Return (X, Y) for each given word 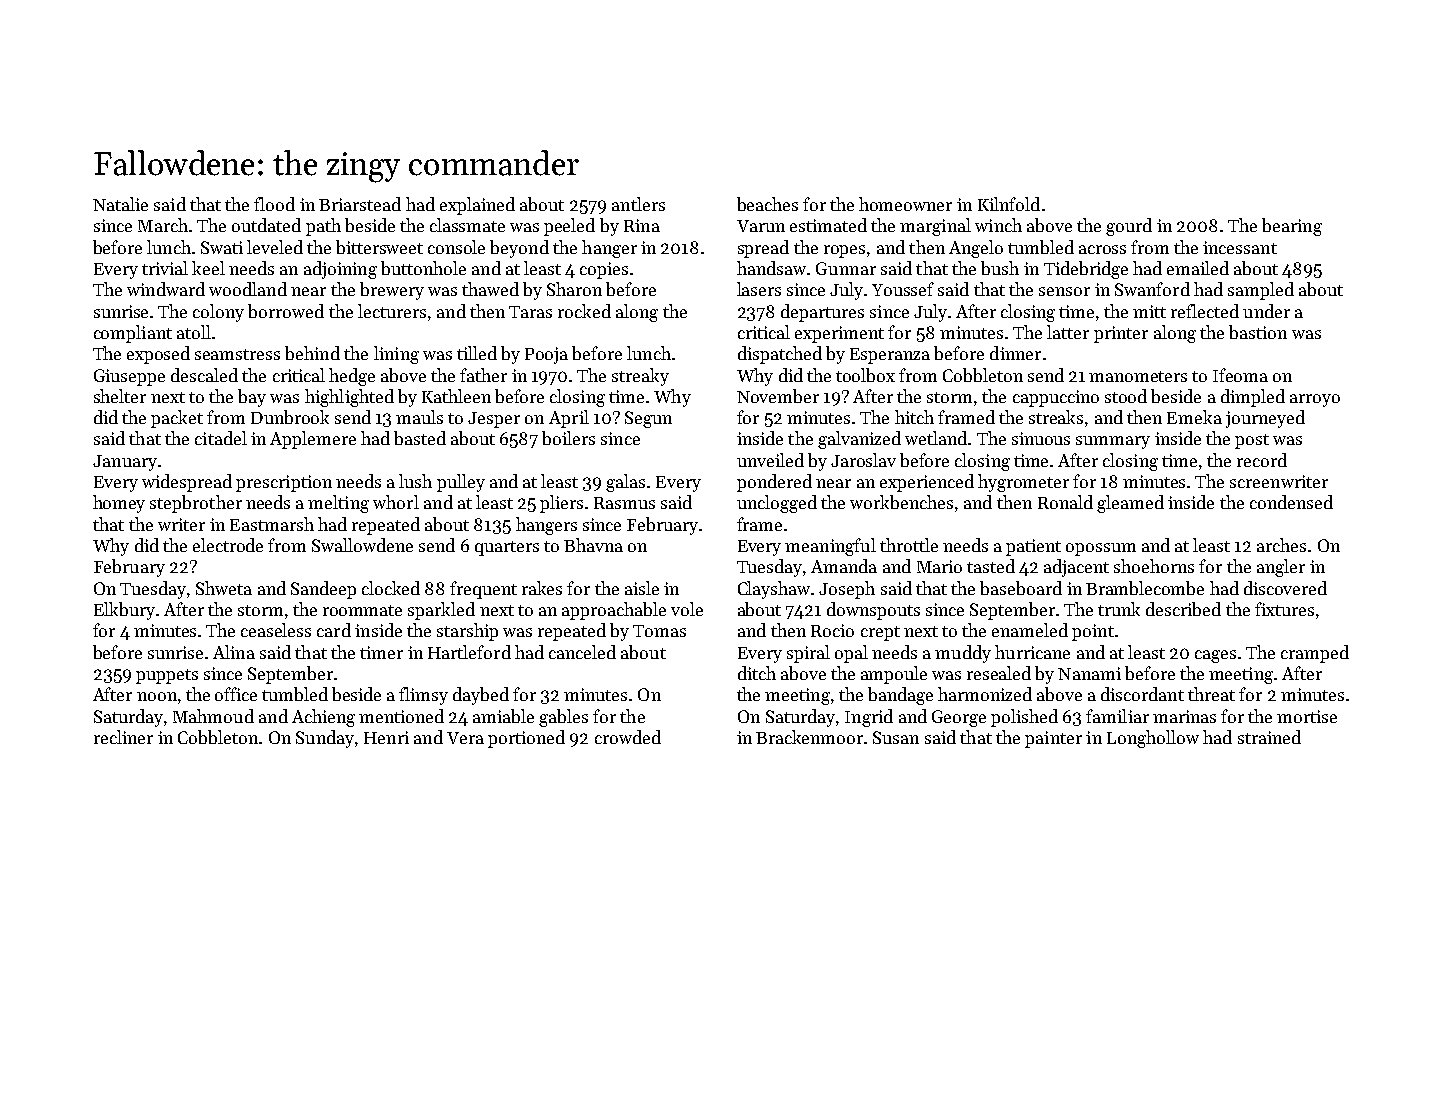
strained (1269, 737)
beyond (519, 249)
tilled (477, 353)
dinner (1015, 353)
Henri (386, 737)
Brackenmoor (809, 737)
